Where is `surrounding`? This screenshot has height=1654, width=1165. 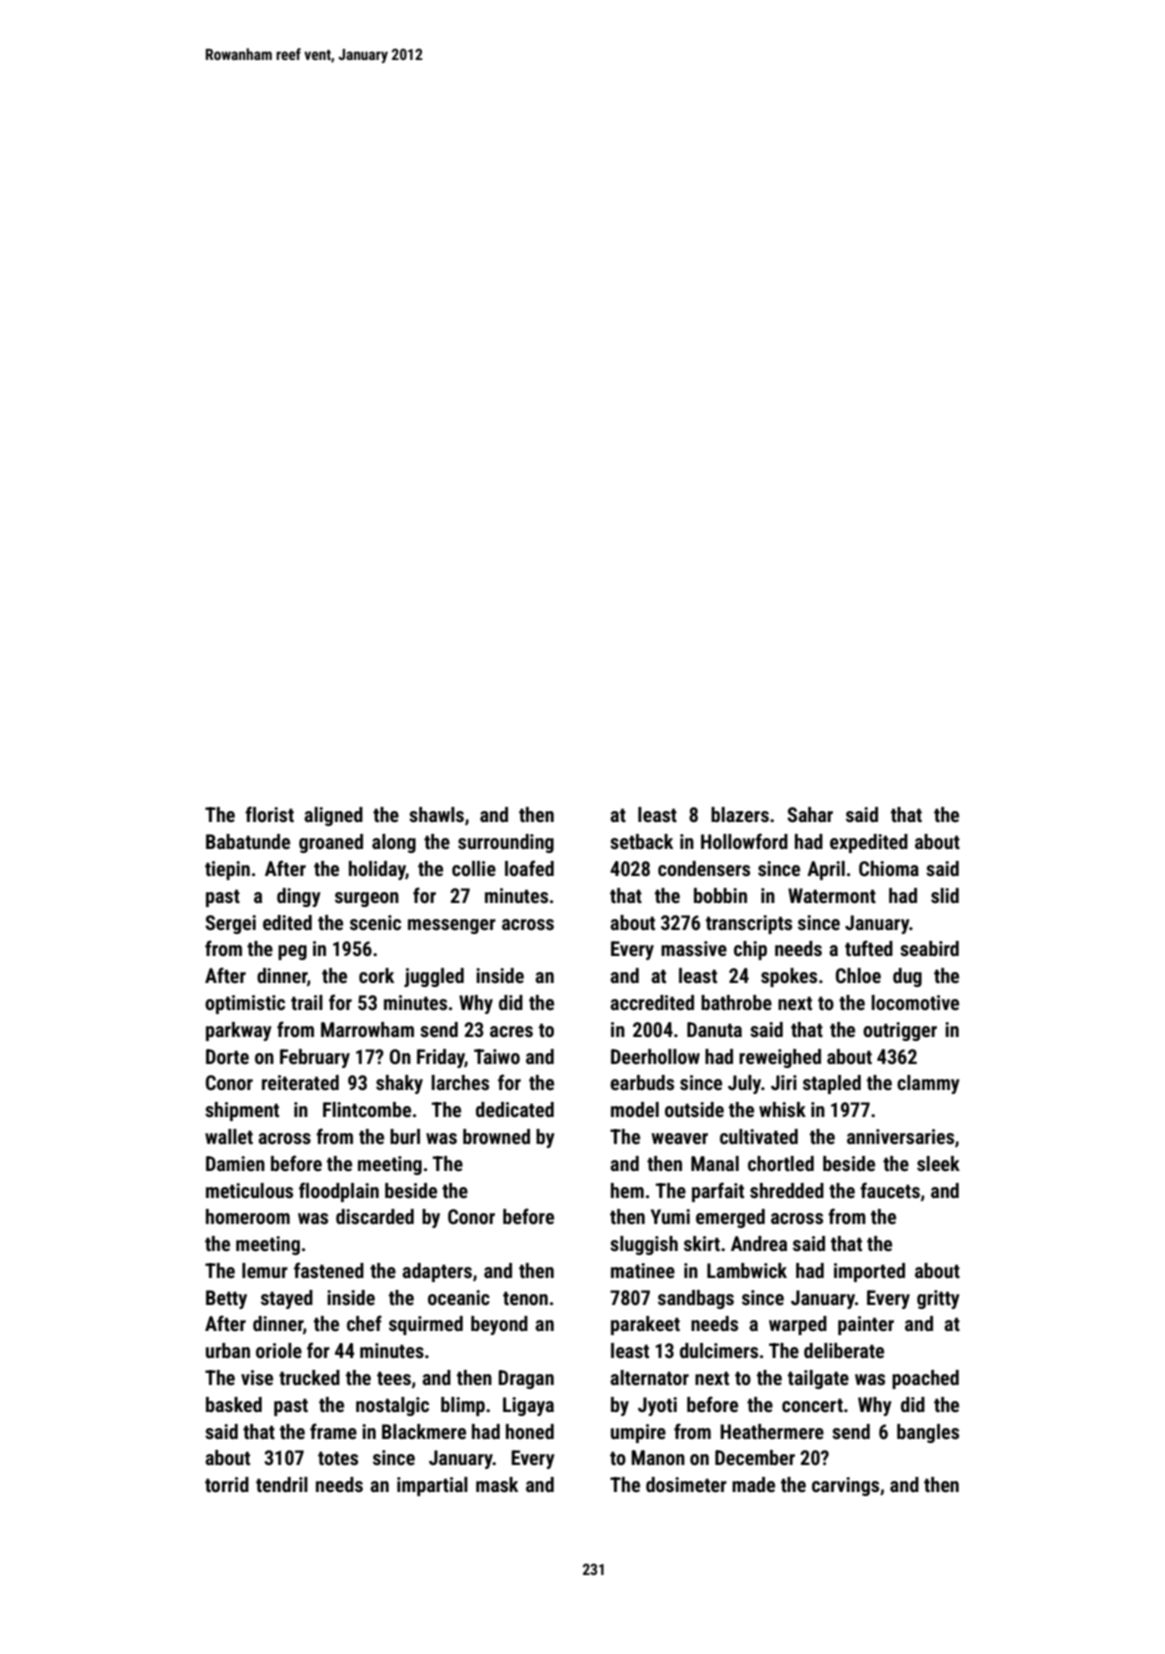
surrounding is located at coordinates (506, 843).
